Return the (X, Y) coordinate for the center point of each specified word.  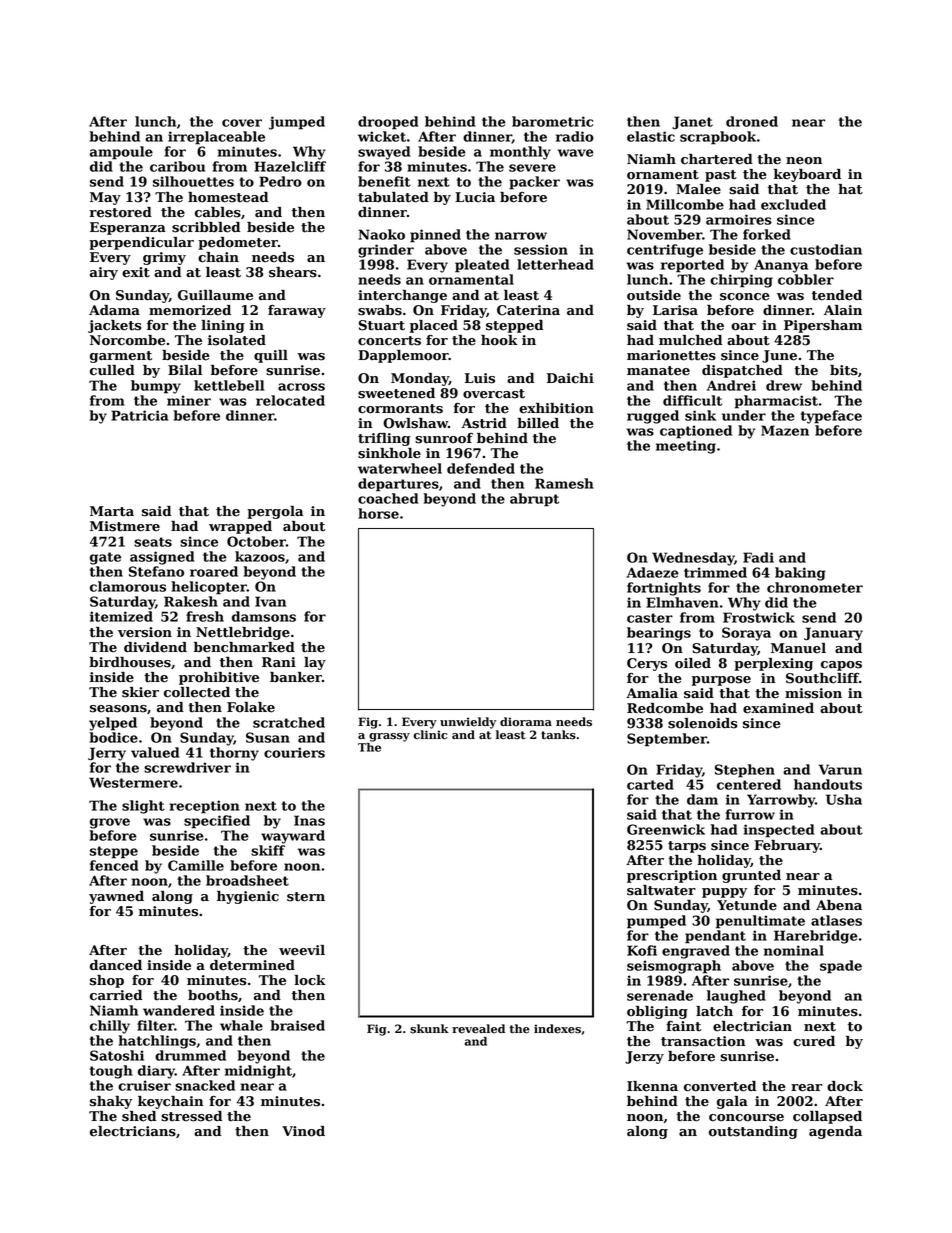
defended (481, 468)
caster (650, 618)
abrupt (534, 500)
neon (804, 161)
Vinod (303, 1131)
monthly (520, 153)
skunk (429, 1029)
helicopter (209, 588)
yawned (116, 897)
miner (189, 400)
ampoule (121, 153)
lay (315, 663)
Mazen (785, 430)
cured (814, 1041)
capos (841, 666)
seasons (118, 709)
